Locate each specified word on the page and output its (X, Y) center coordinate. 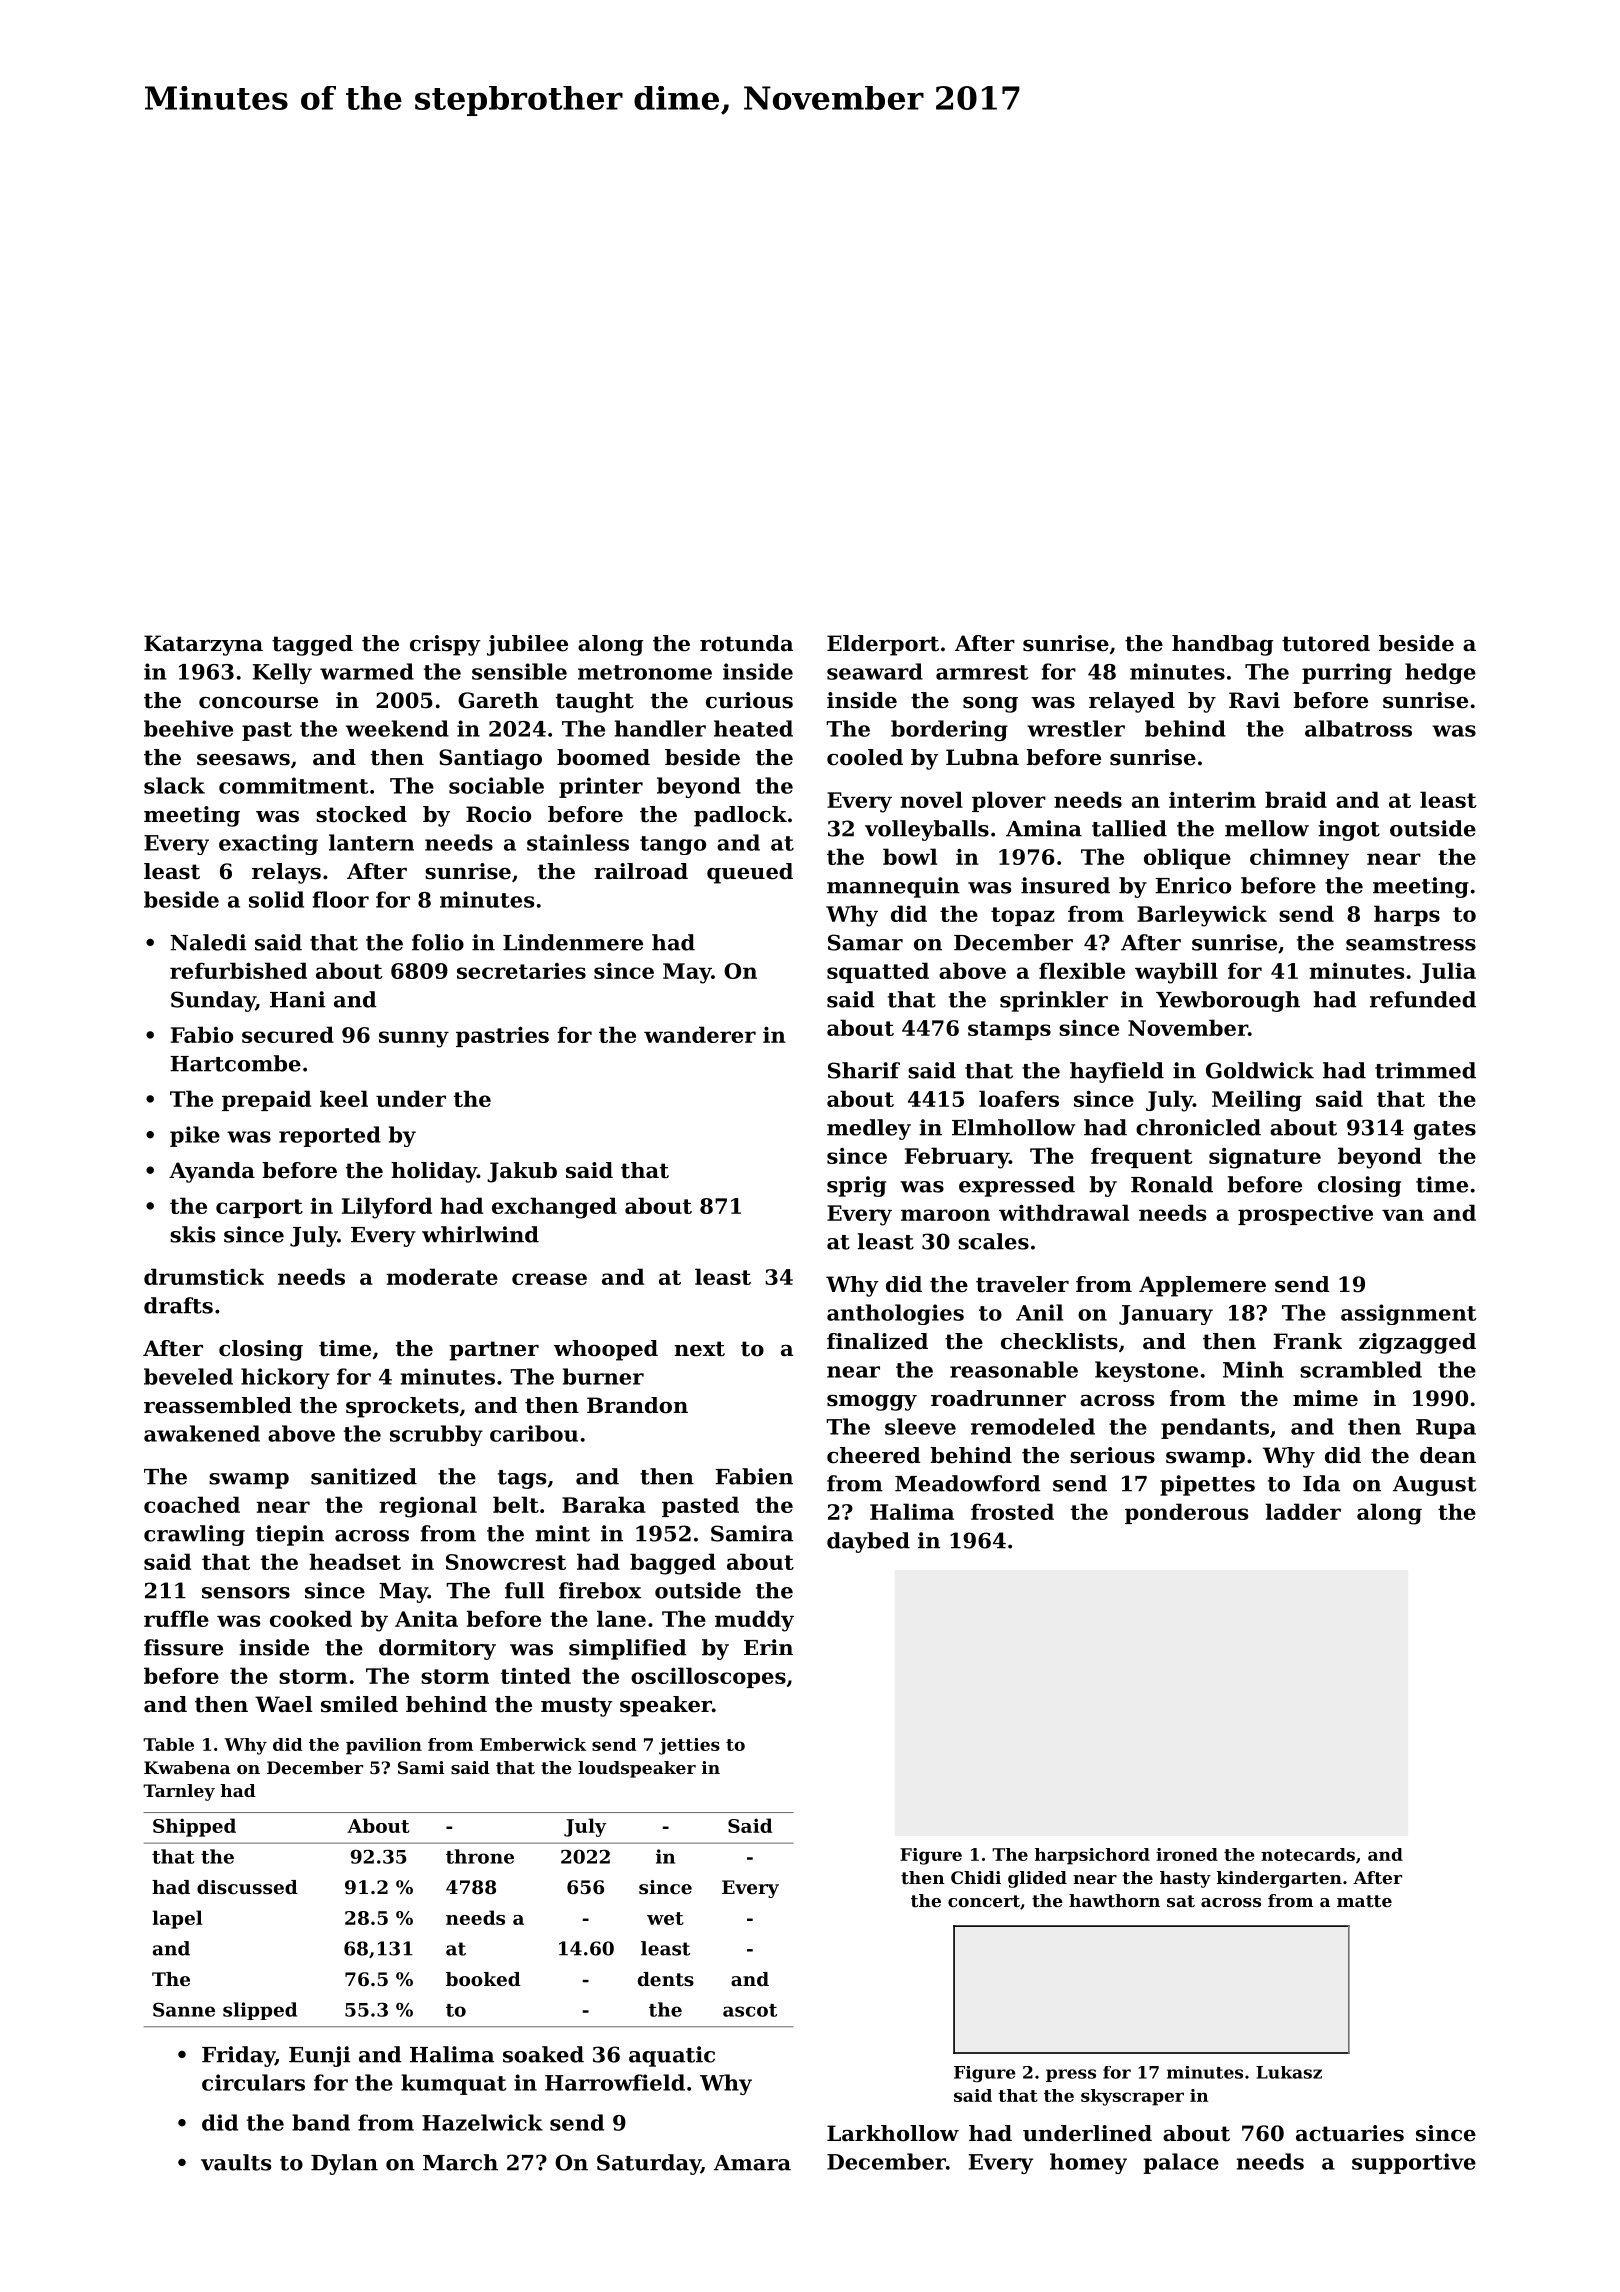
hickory (285, 1378)
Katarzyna (203, 645)
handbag (1222, 645)
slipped (260, 2011)
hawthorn (1114, 1900)
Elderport (883, 645)
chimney (1299, 859)
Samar (865, 942)
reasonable (1014, 1369)
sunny (414, 1039)
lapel (177, 1919)
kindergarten (1279, 1879)
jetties (689, 1746)
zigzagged (1417, 1343)
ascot (750, 2010)
